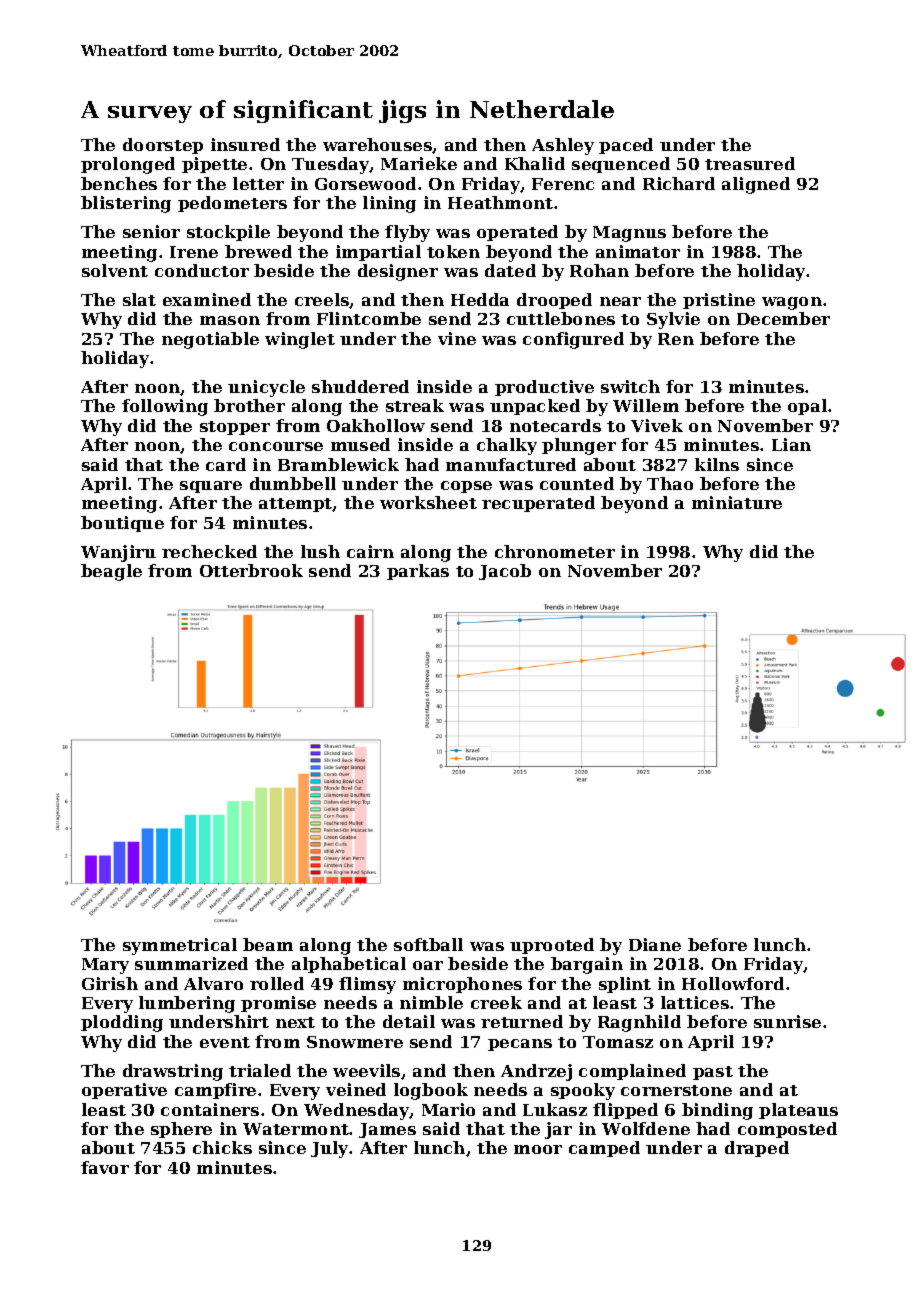  Describe the element at coordinates (505, 572) in the screenshot. I see `Jacob` at that location.
